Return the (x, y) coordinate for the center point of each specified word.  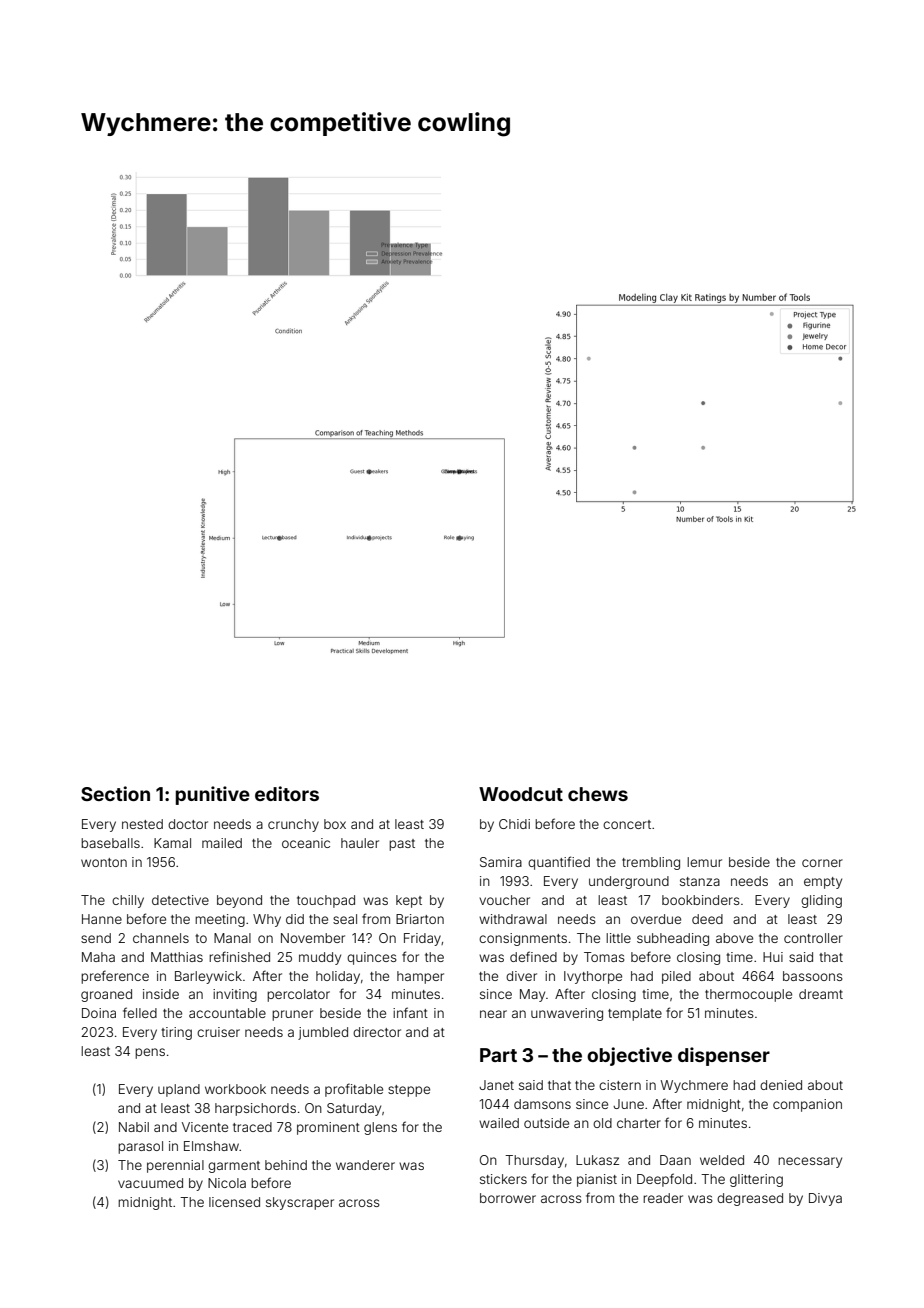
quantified (559, 863)
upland (179, 1090)
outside (546, 1123)
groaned (106, 995)
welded (722, 1160)
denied (781, 1085)
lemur (704, 862)
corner (822, 863)
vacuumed (150, 1183)
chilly (128, 901)
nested (142, 824)
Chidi (514, 824)
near (493, 1014)
